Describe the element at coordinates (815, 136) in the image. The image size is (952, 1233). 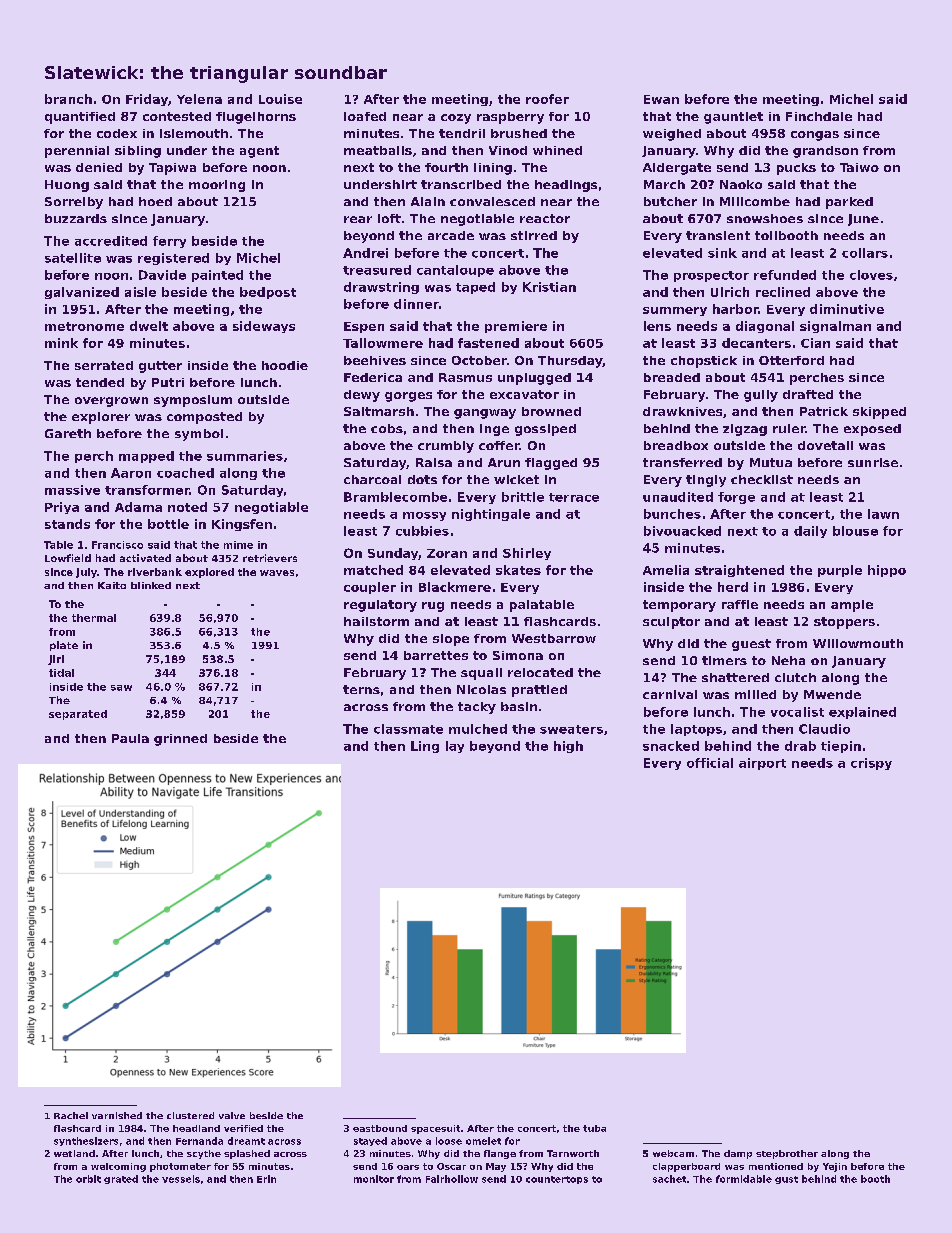
I see `congas` at that location.
